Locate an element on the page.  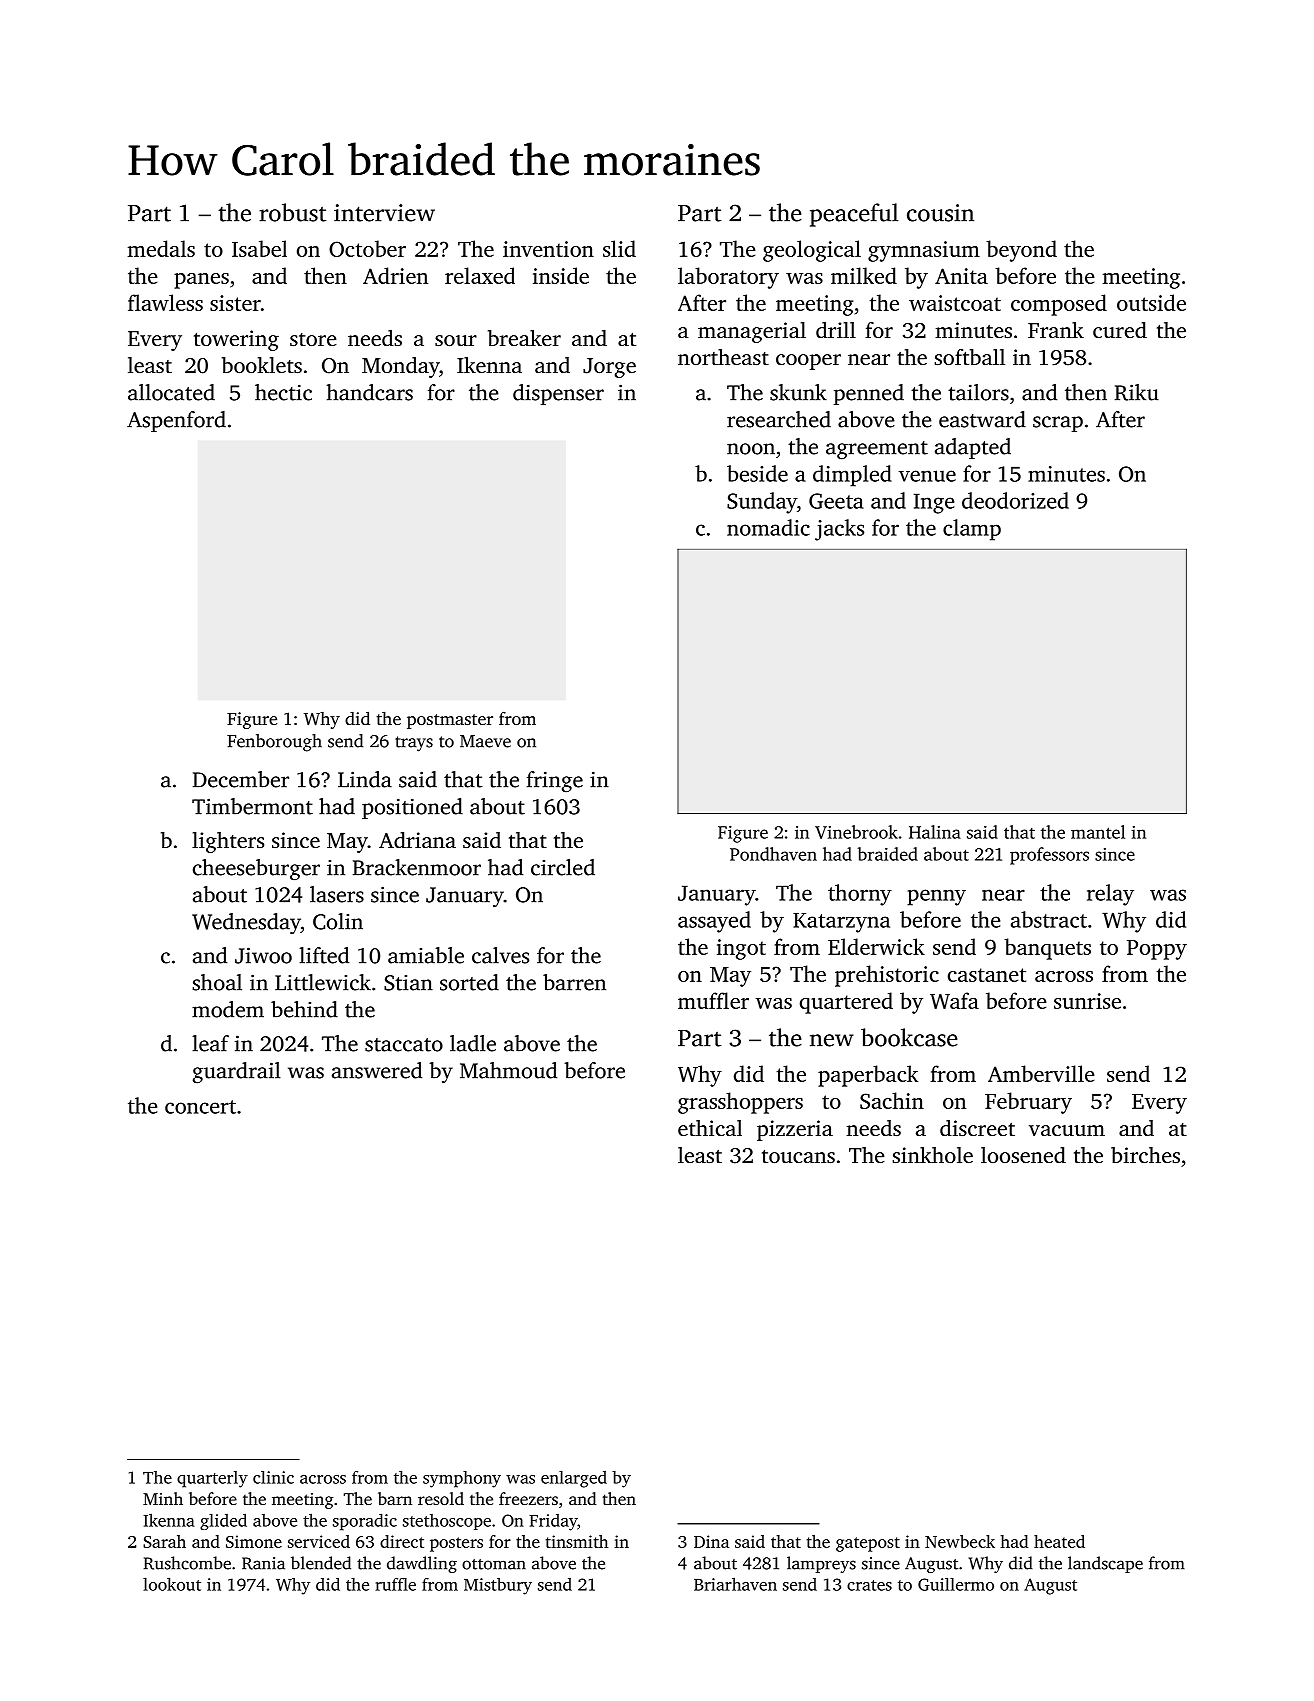
robust is located at coordinates (293, 212).
